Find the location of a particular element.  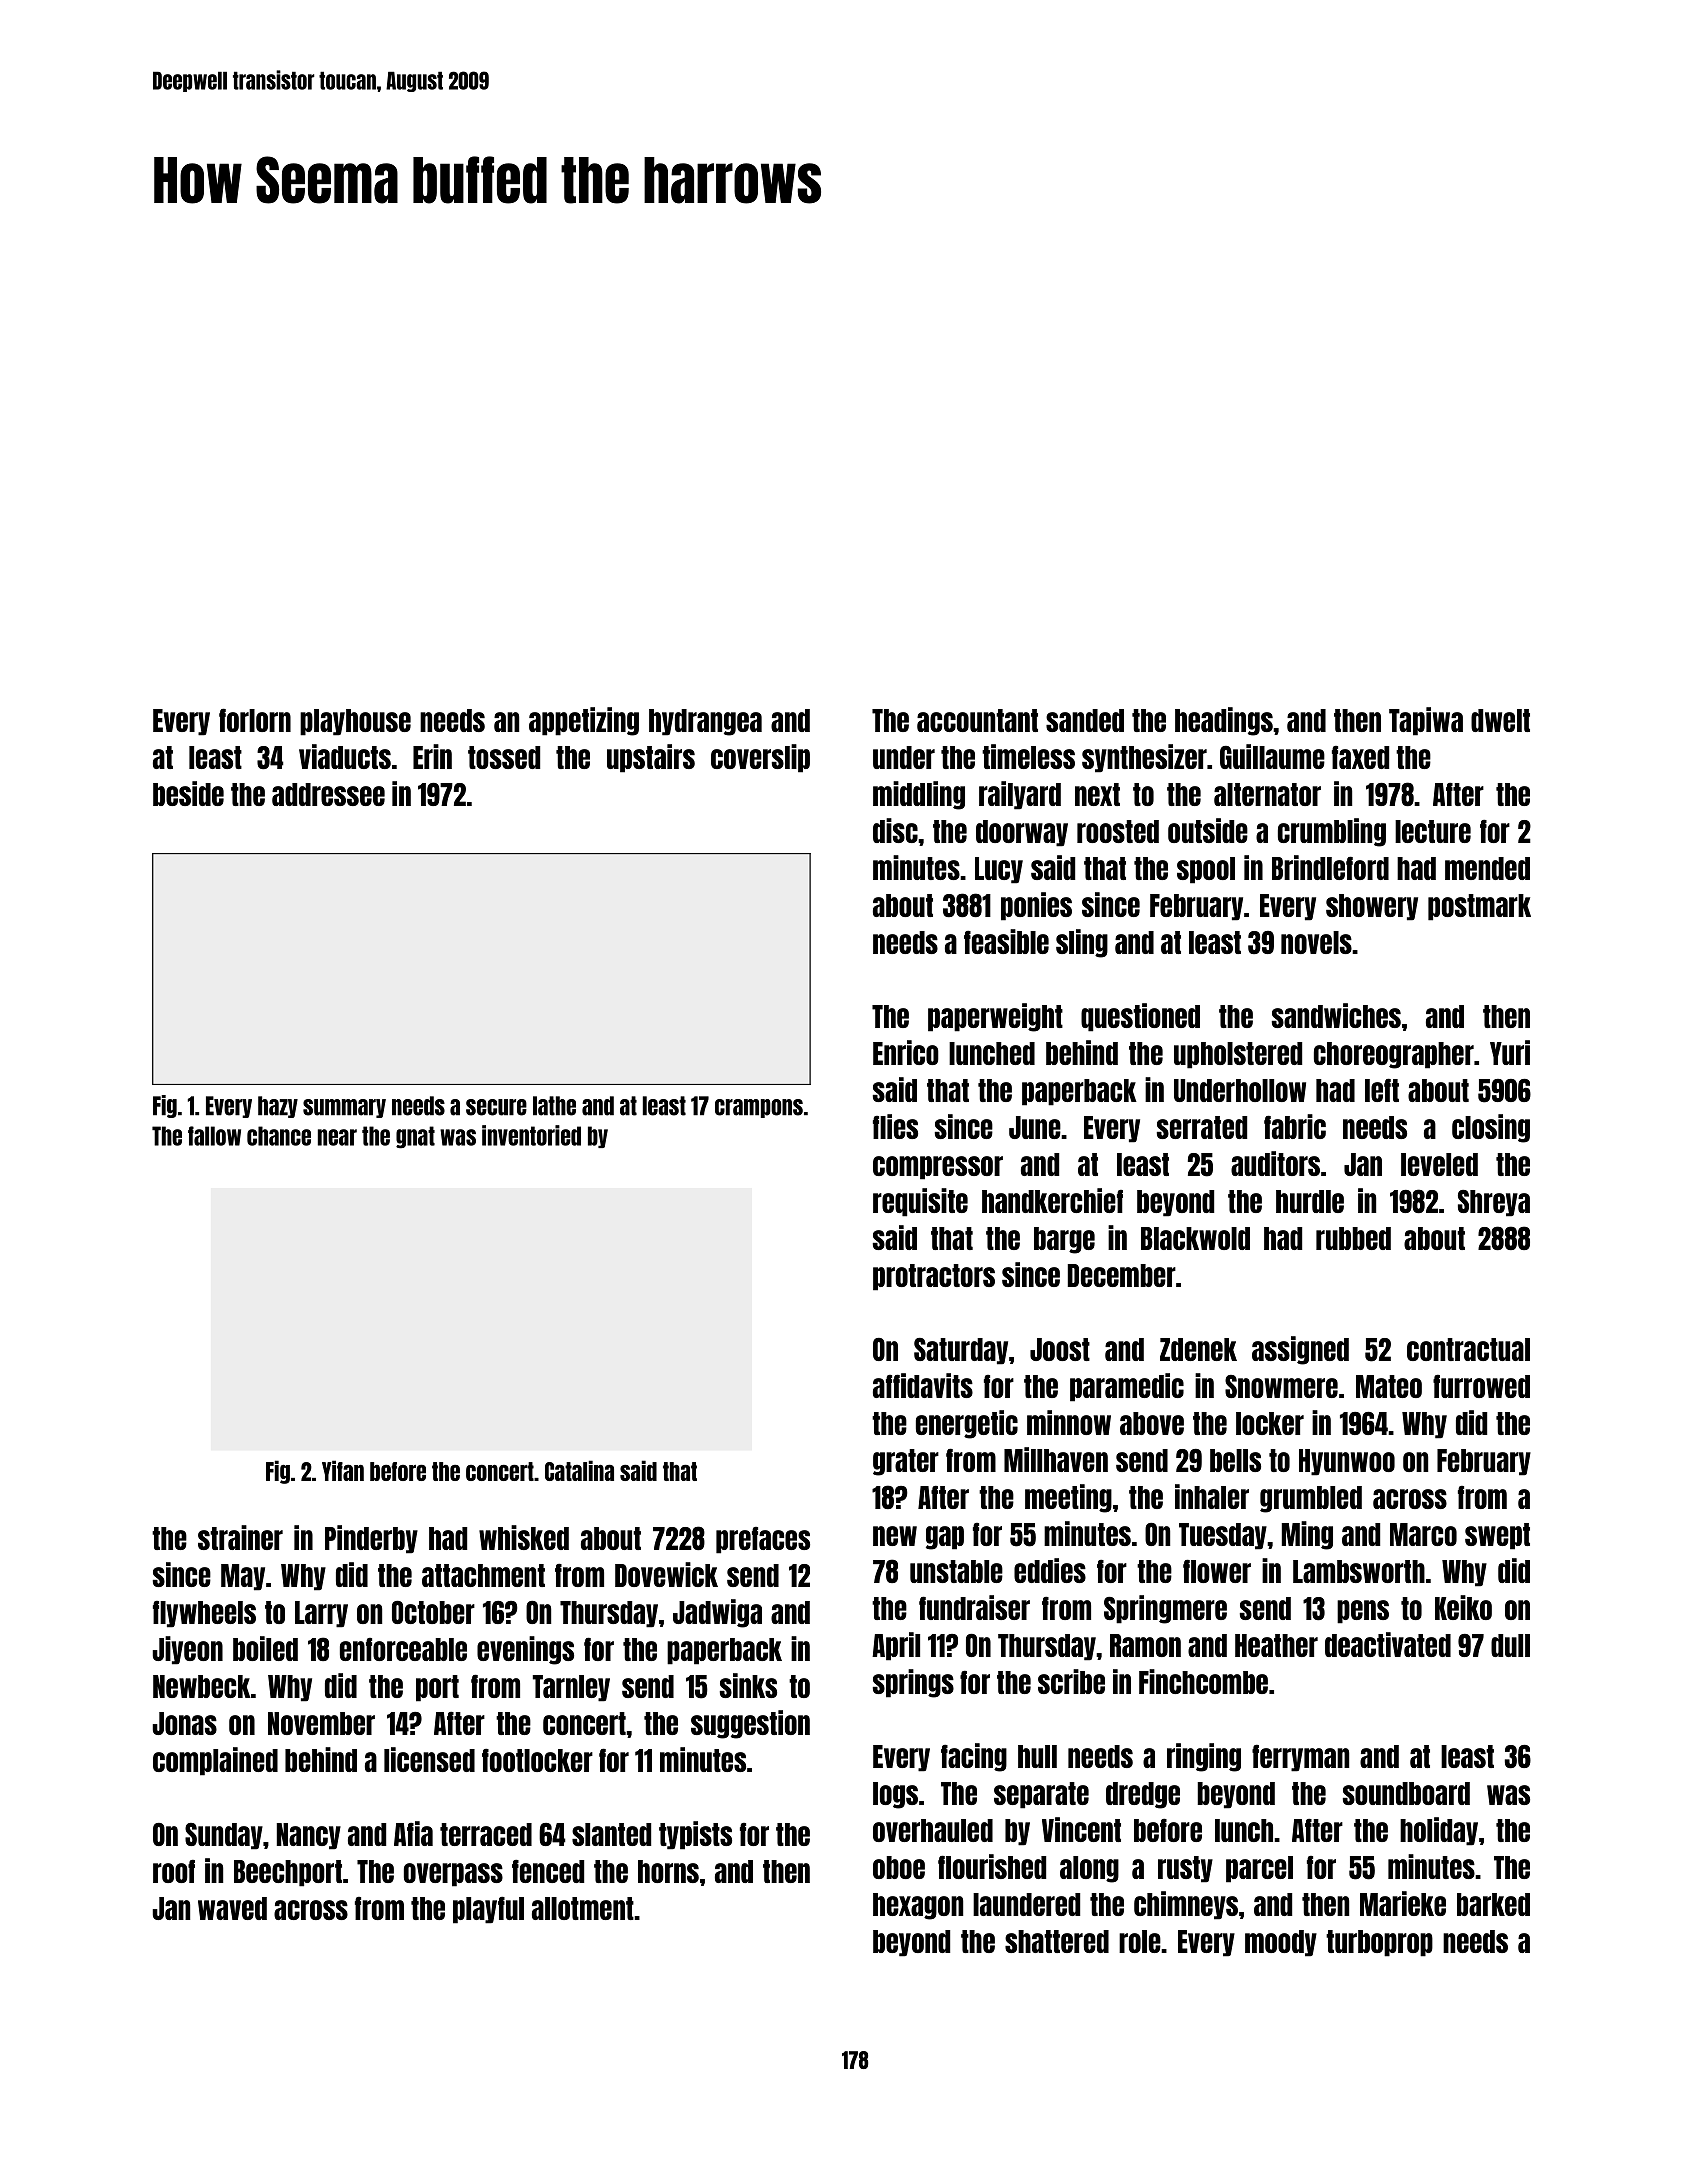

Marco is located at coordinates (1423, 1534).
